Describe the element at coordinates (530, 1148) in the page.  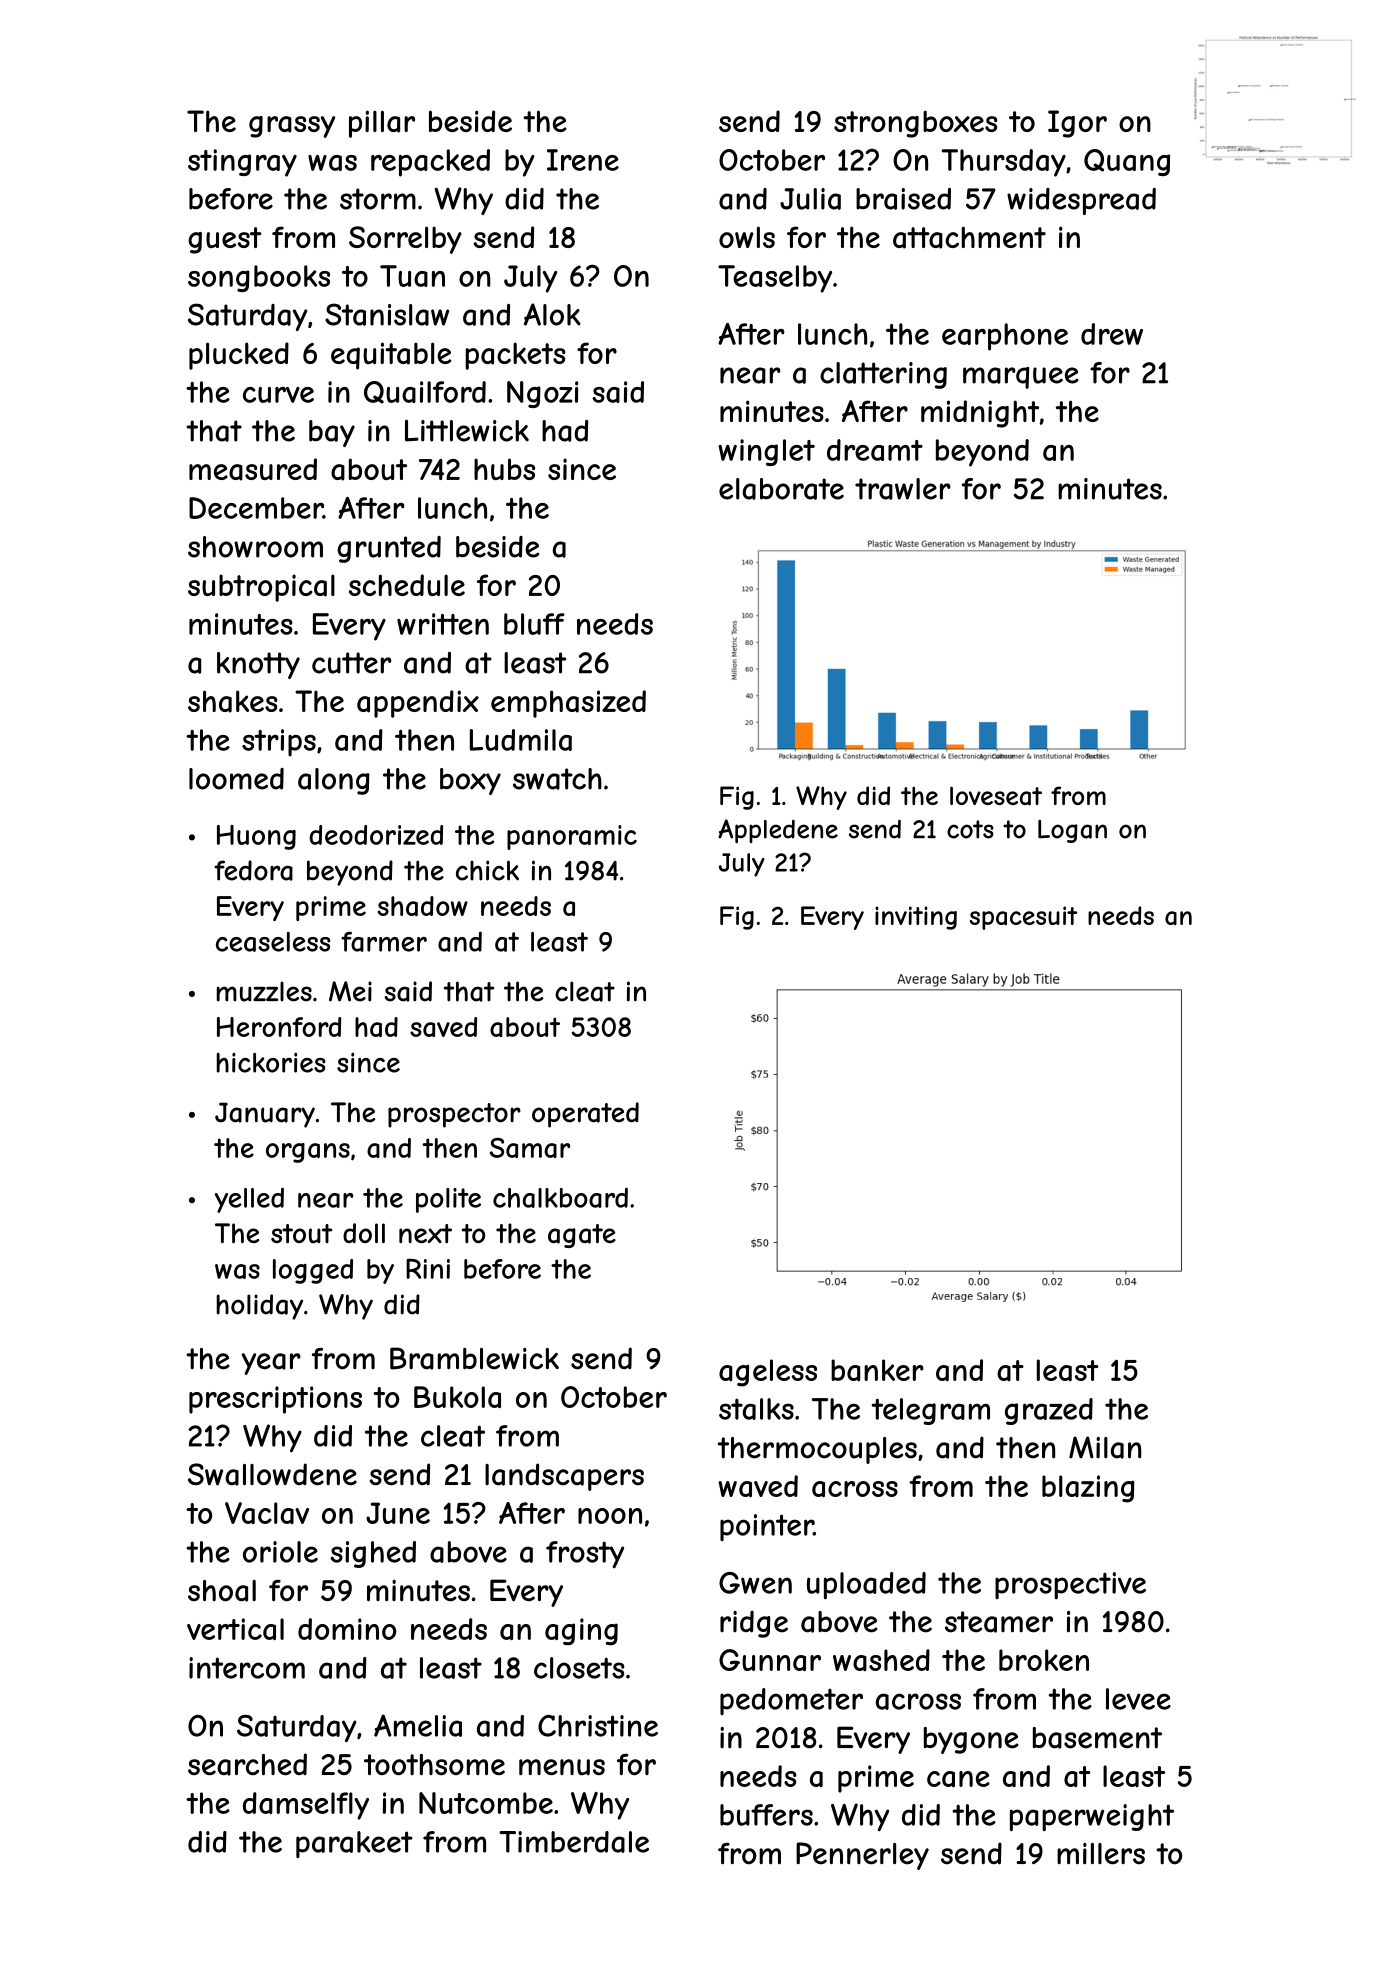
I see `Samar` at that location.
